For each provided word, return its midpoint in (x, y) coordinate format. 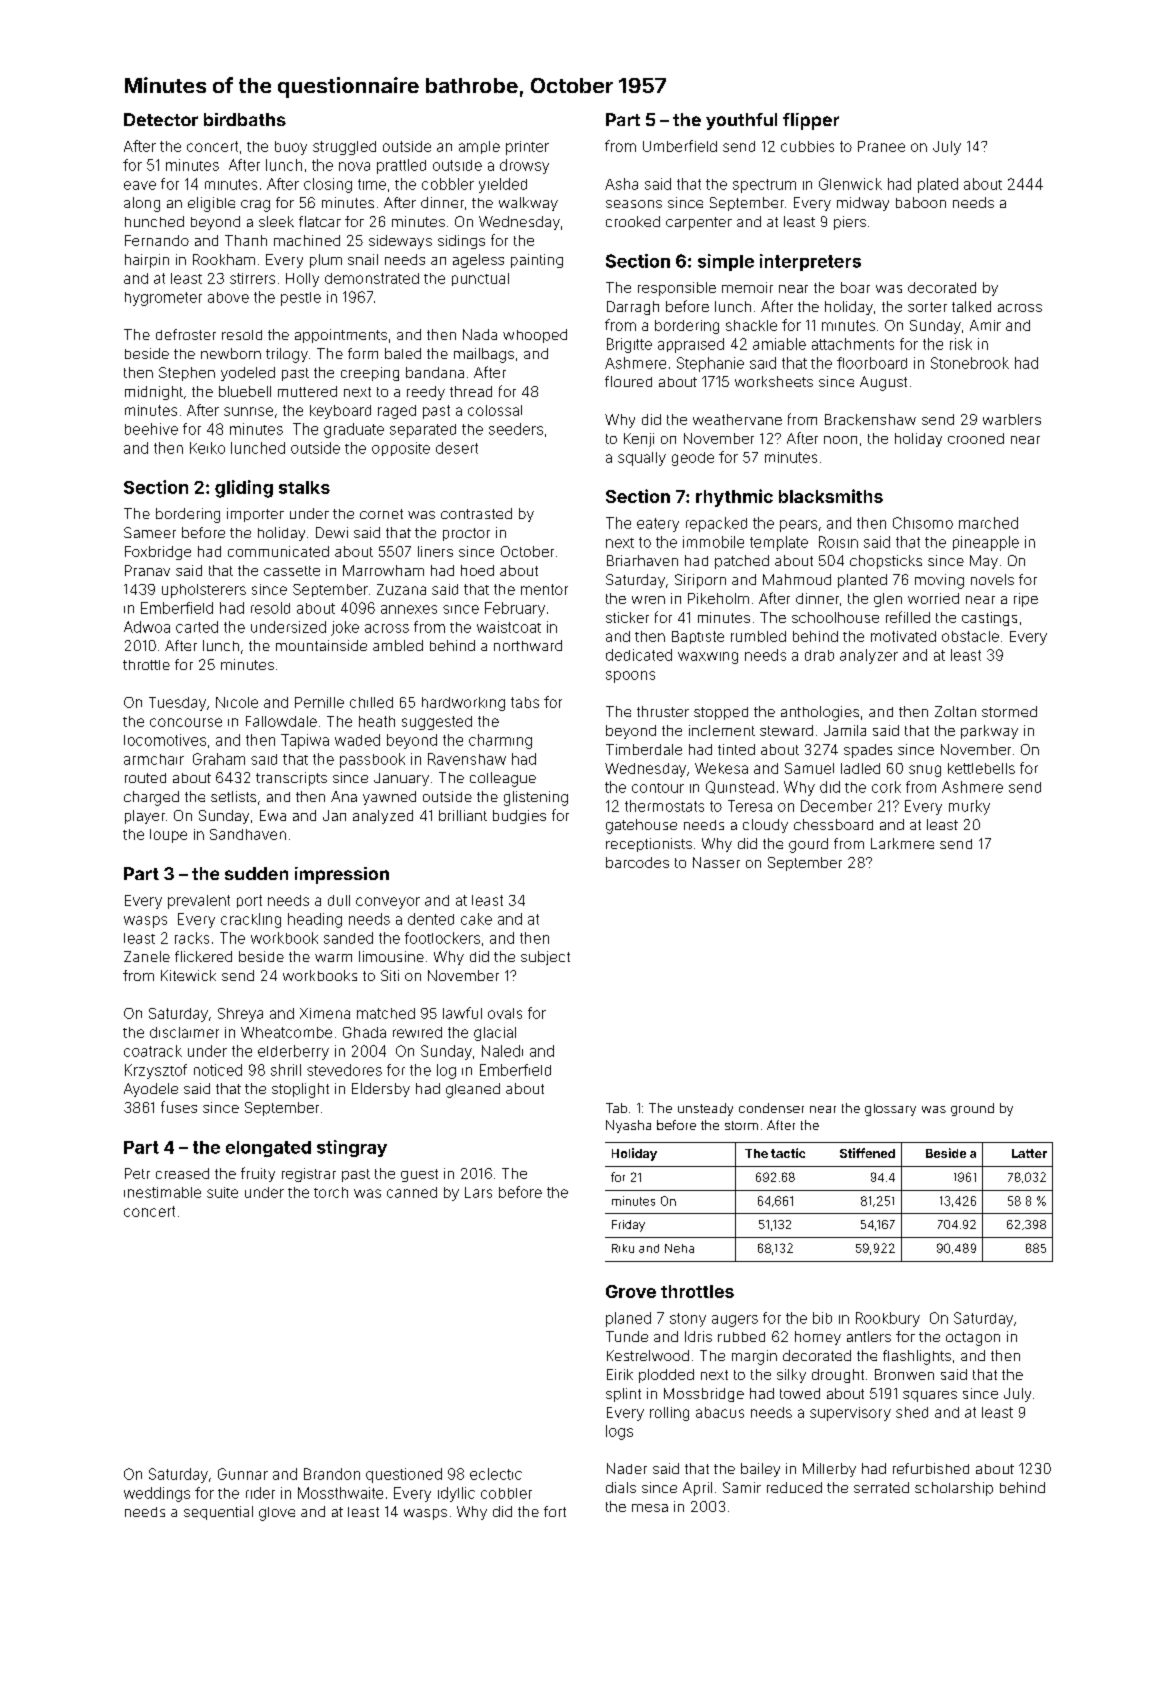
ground (972, 1109)
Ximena (325, 1013)
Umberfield (680, 146)
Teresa (750, 806)
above (228, 297)
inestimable (162, 1192)
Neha (679, 1248)
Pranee (881, 146)
